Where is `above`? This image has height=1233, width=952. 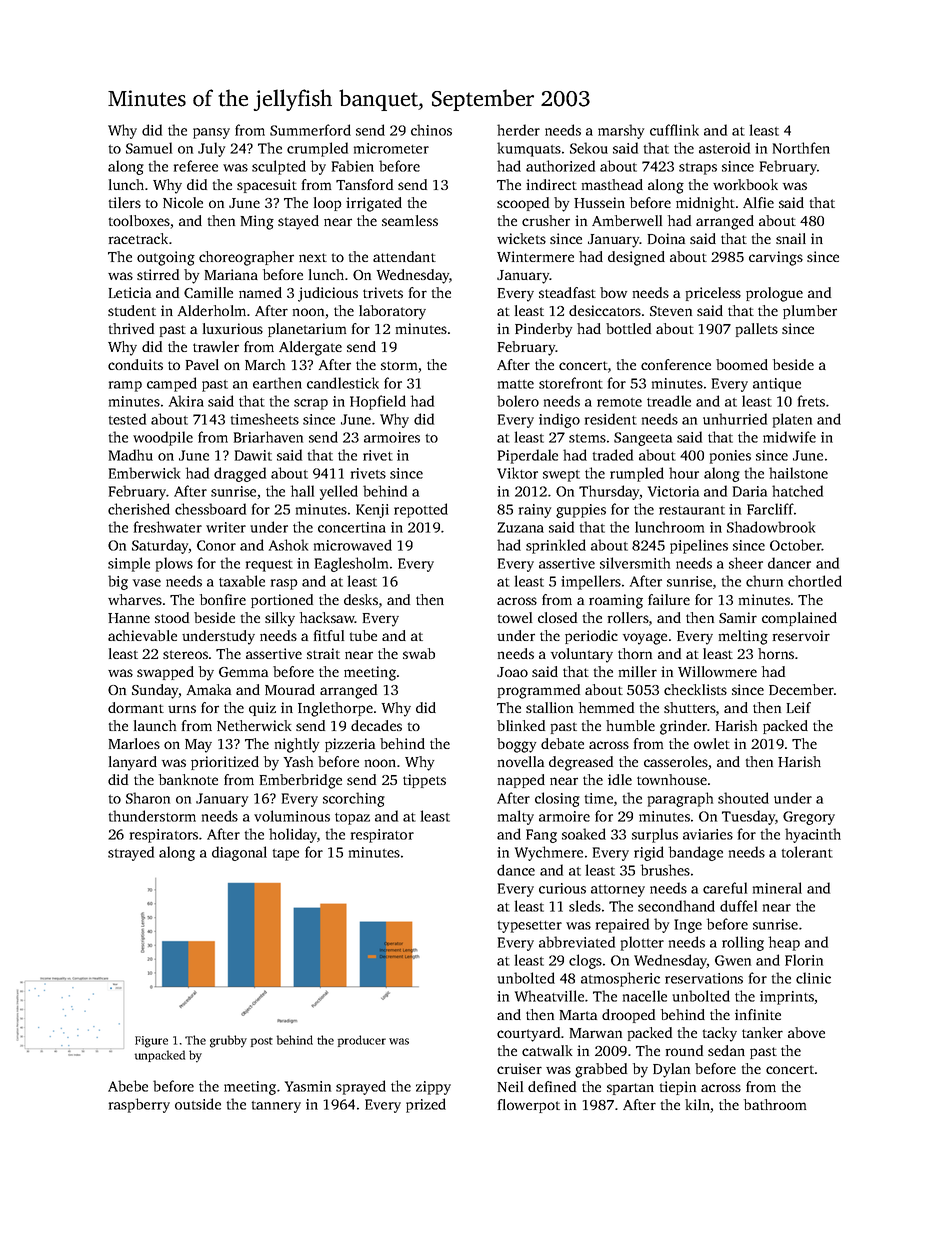
above is located at coordinates (806, 1032).
